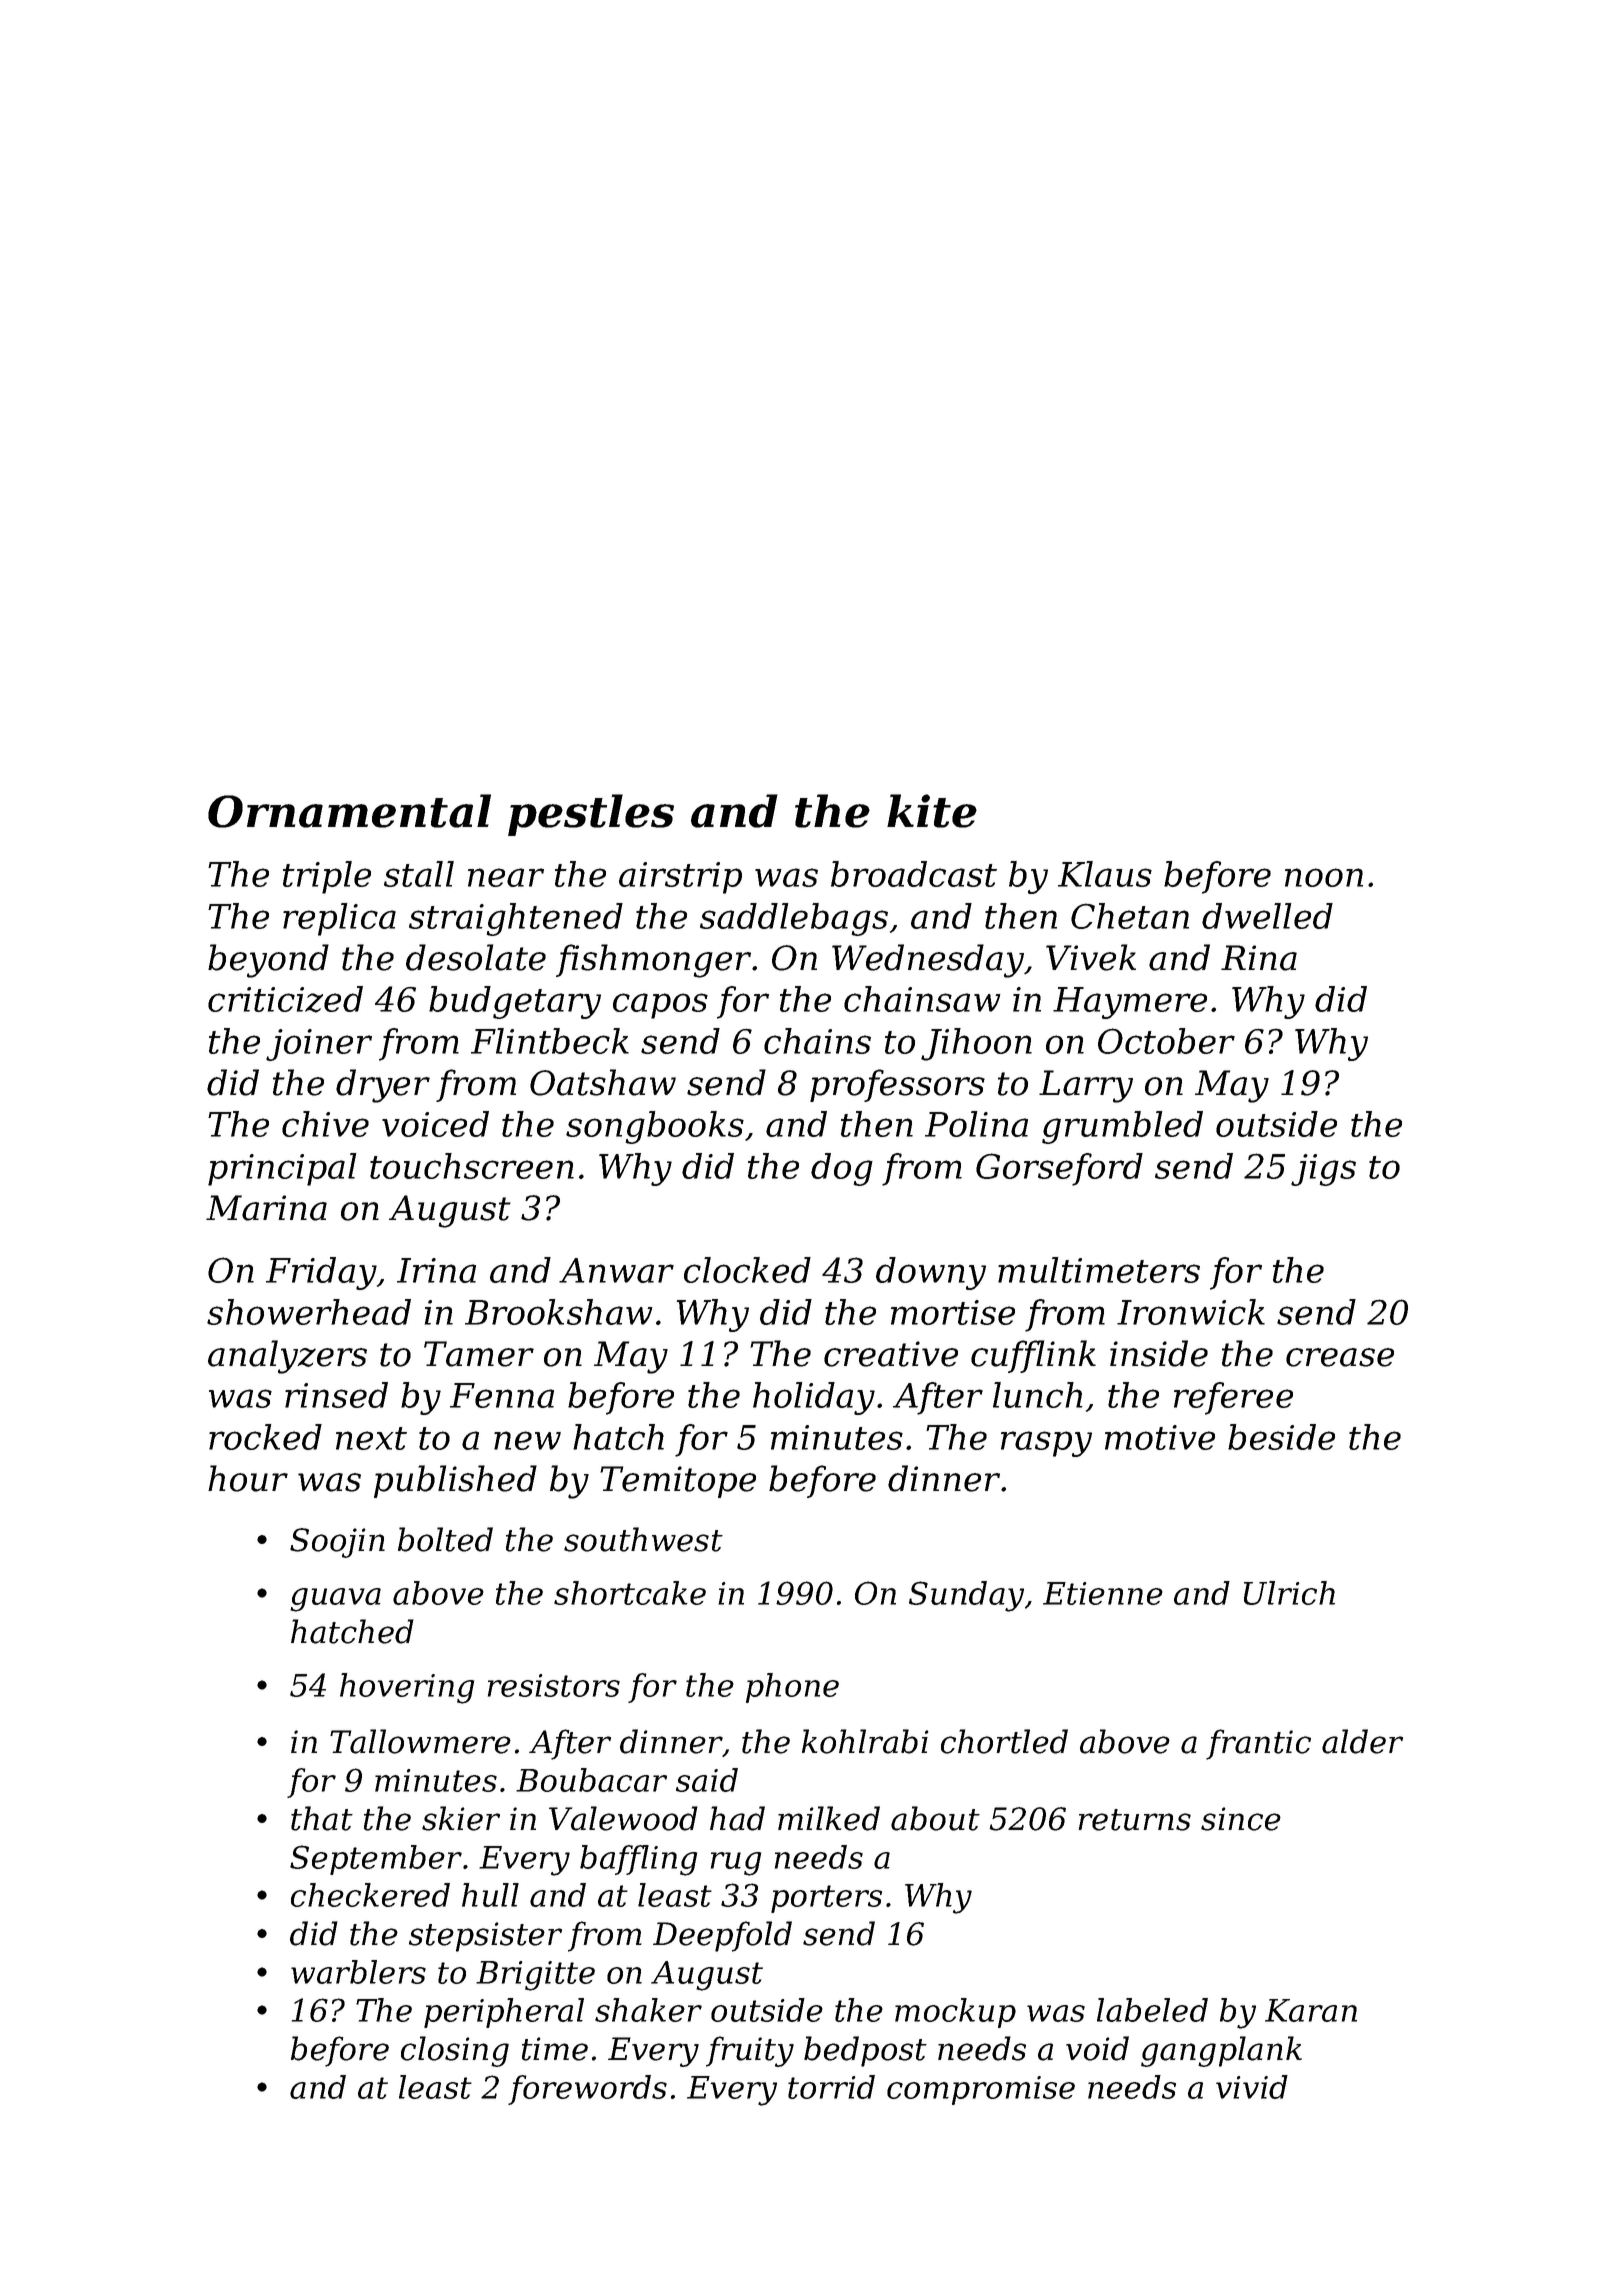  What do you see at coordinates (455, 2051) in the screenshot?
I see `closing` at bounding box center [455, 2051].
